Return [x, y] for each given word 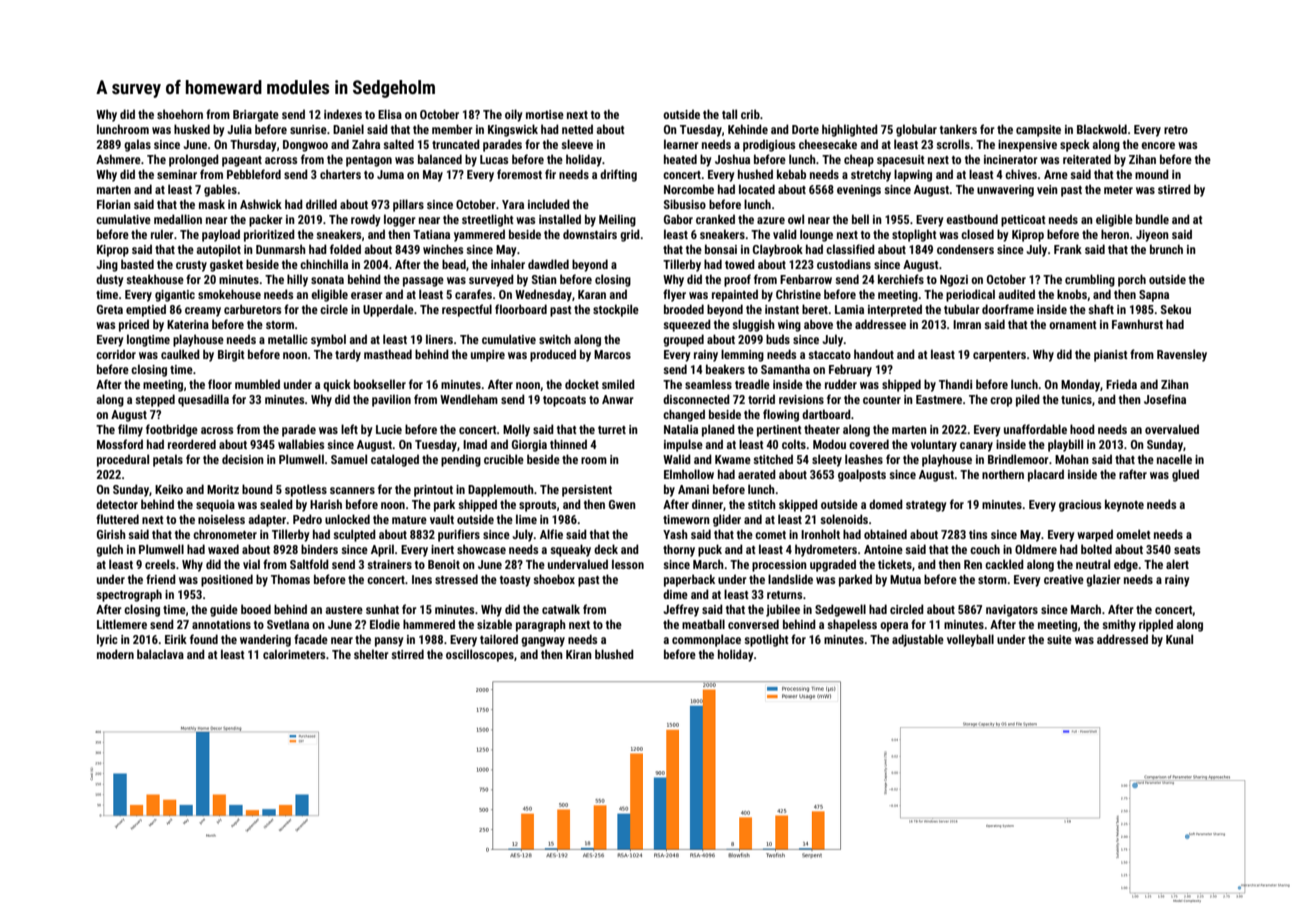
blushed [614, 654]
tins [978, 534]
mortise [545, 114]
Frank [1068, 249]
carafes [473, 294]
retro [1176, 130]
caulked [180, 354]
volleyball [970, 640]
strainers [389, 564]
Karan [592, 294]
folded [345, 249]
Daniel [348, 129]
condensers [965, 249]
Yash [675, 534]
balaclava [160, 654]
